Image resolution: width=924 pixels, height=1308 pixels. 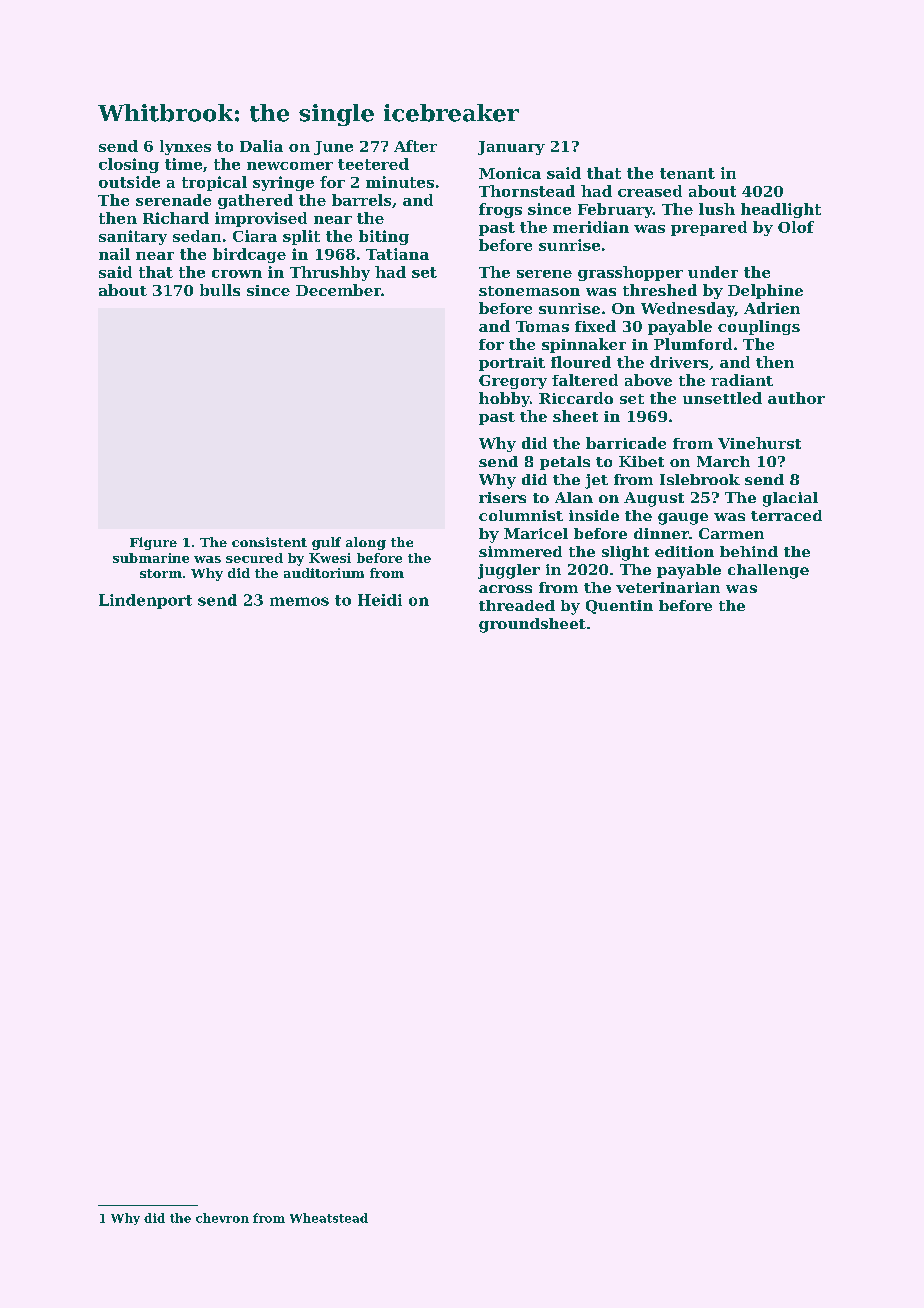 I want to click on threaded, so click(x=517, y=605).
